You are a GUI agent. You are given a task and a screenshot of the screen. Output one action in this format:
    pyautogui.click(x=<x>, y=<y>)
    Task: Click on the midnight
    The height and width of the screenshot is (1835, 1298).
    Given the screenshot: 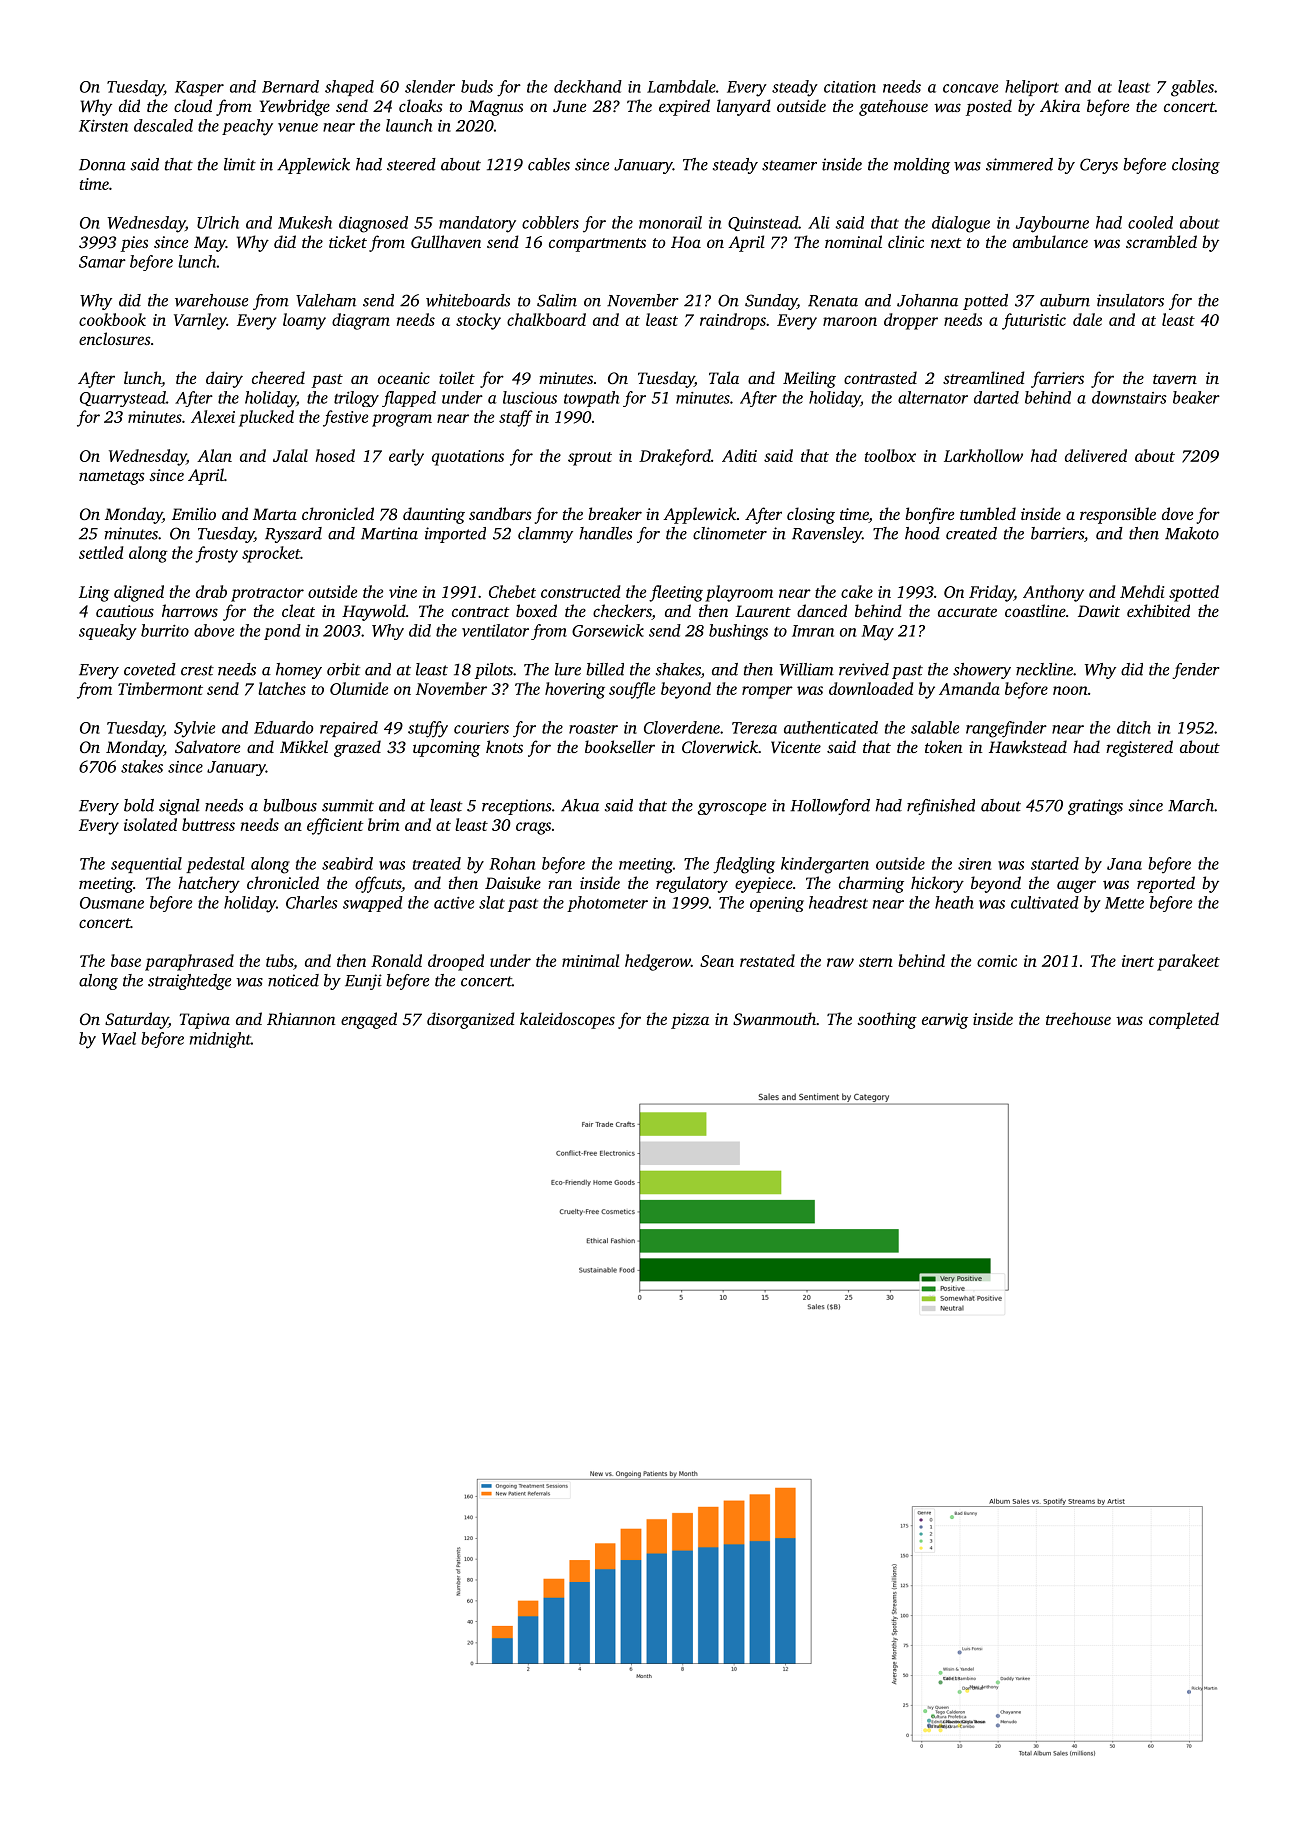 What is the action you would take?
    pyautogui.click(x=220, y=1040)
